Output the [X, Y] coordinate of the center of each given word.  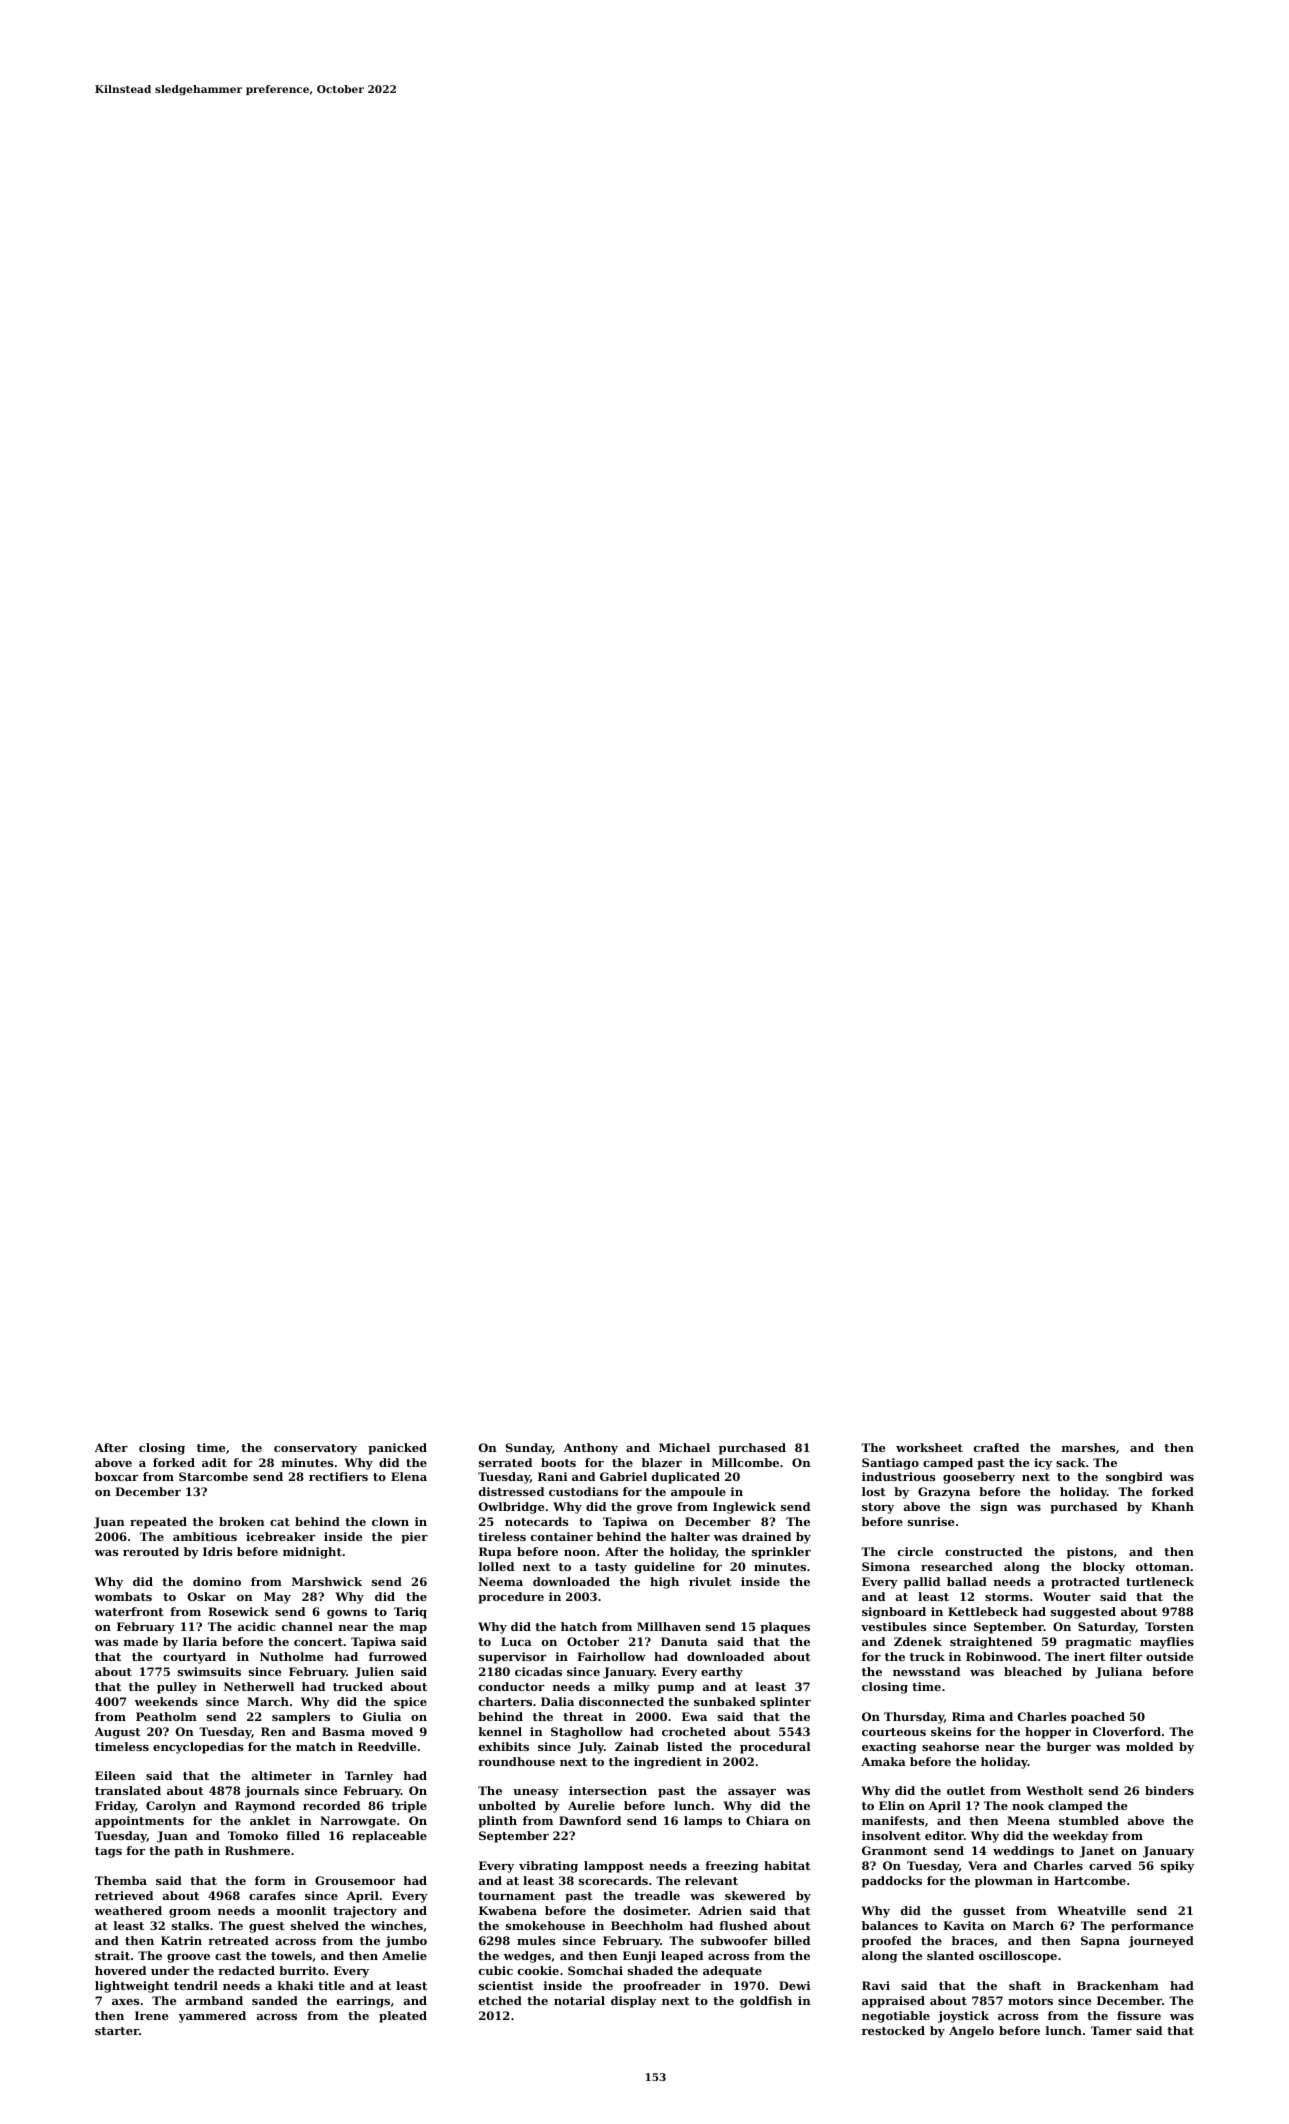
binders [1169, 1790]
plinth [497, 1822]
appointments [139, 1822]
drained [766, 1536]
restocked [893, 2030]
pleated [403, 2017]
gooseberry [979, 1478]
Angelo [971, 2032]
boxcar [116, 1476]
